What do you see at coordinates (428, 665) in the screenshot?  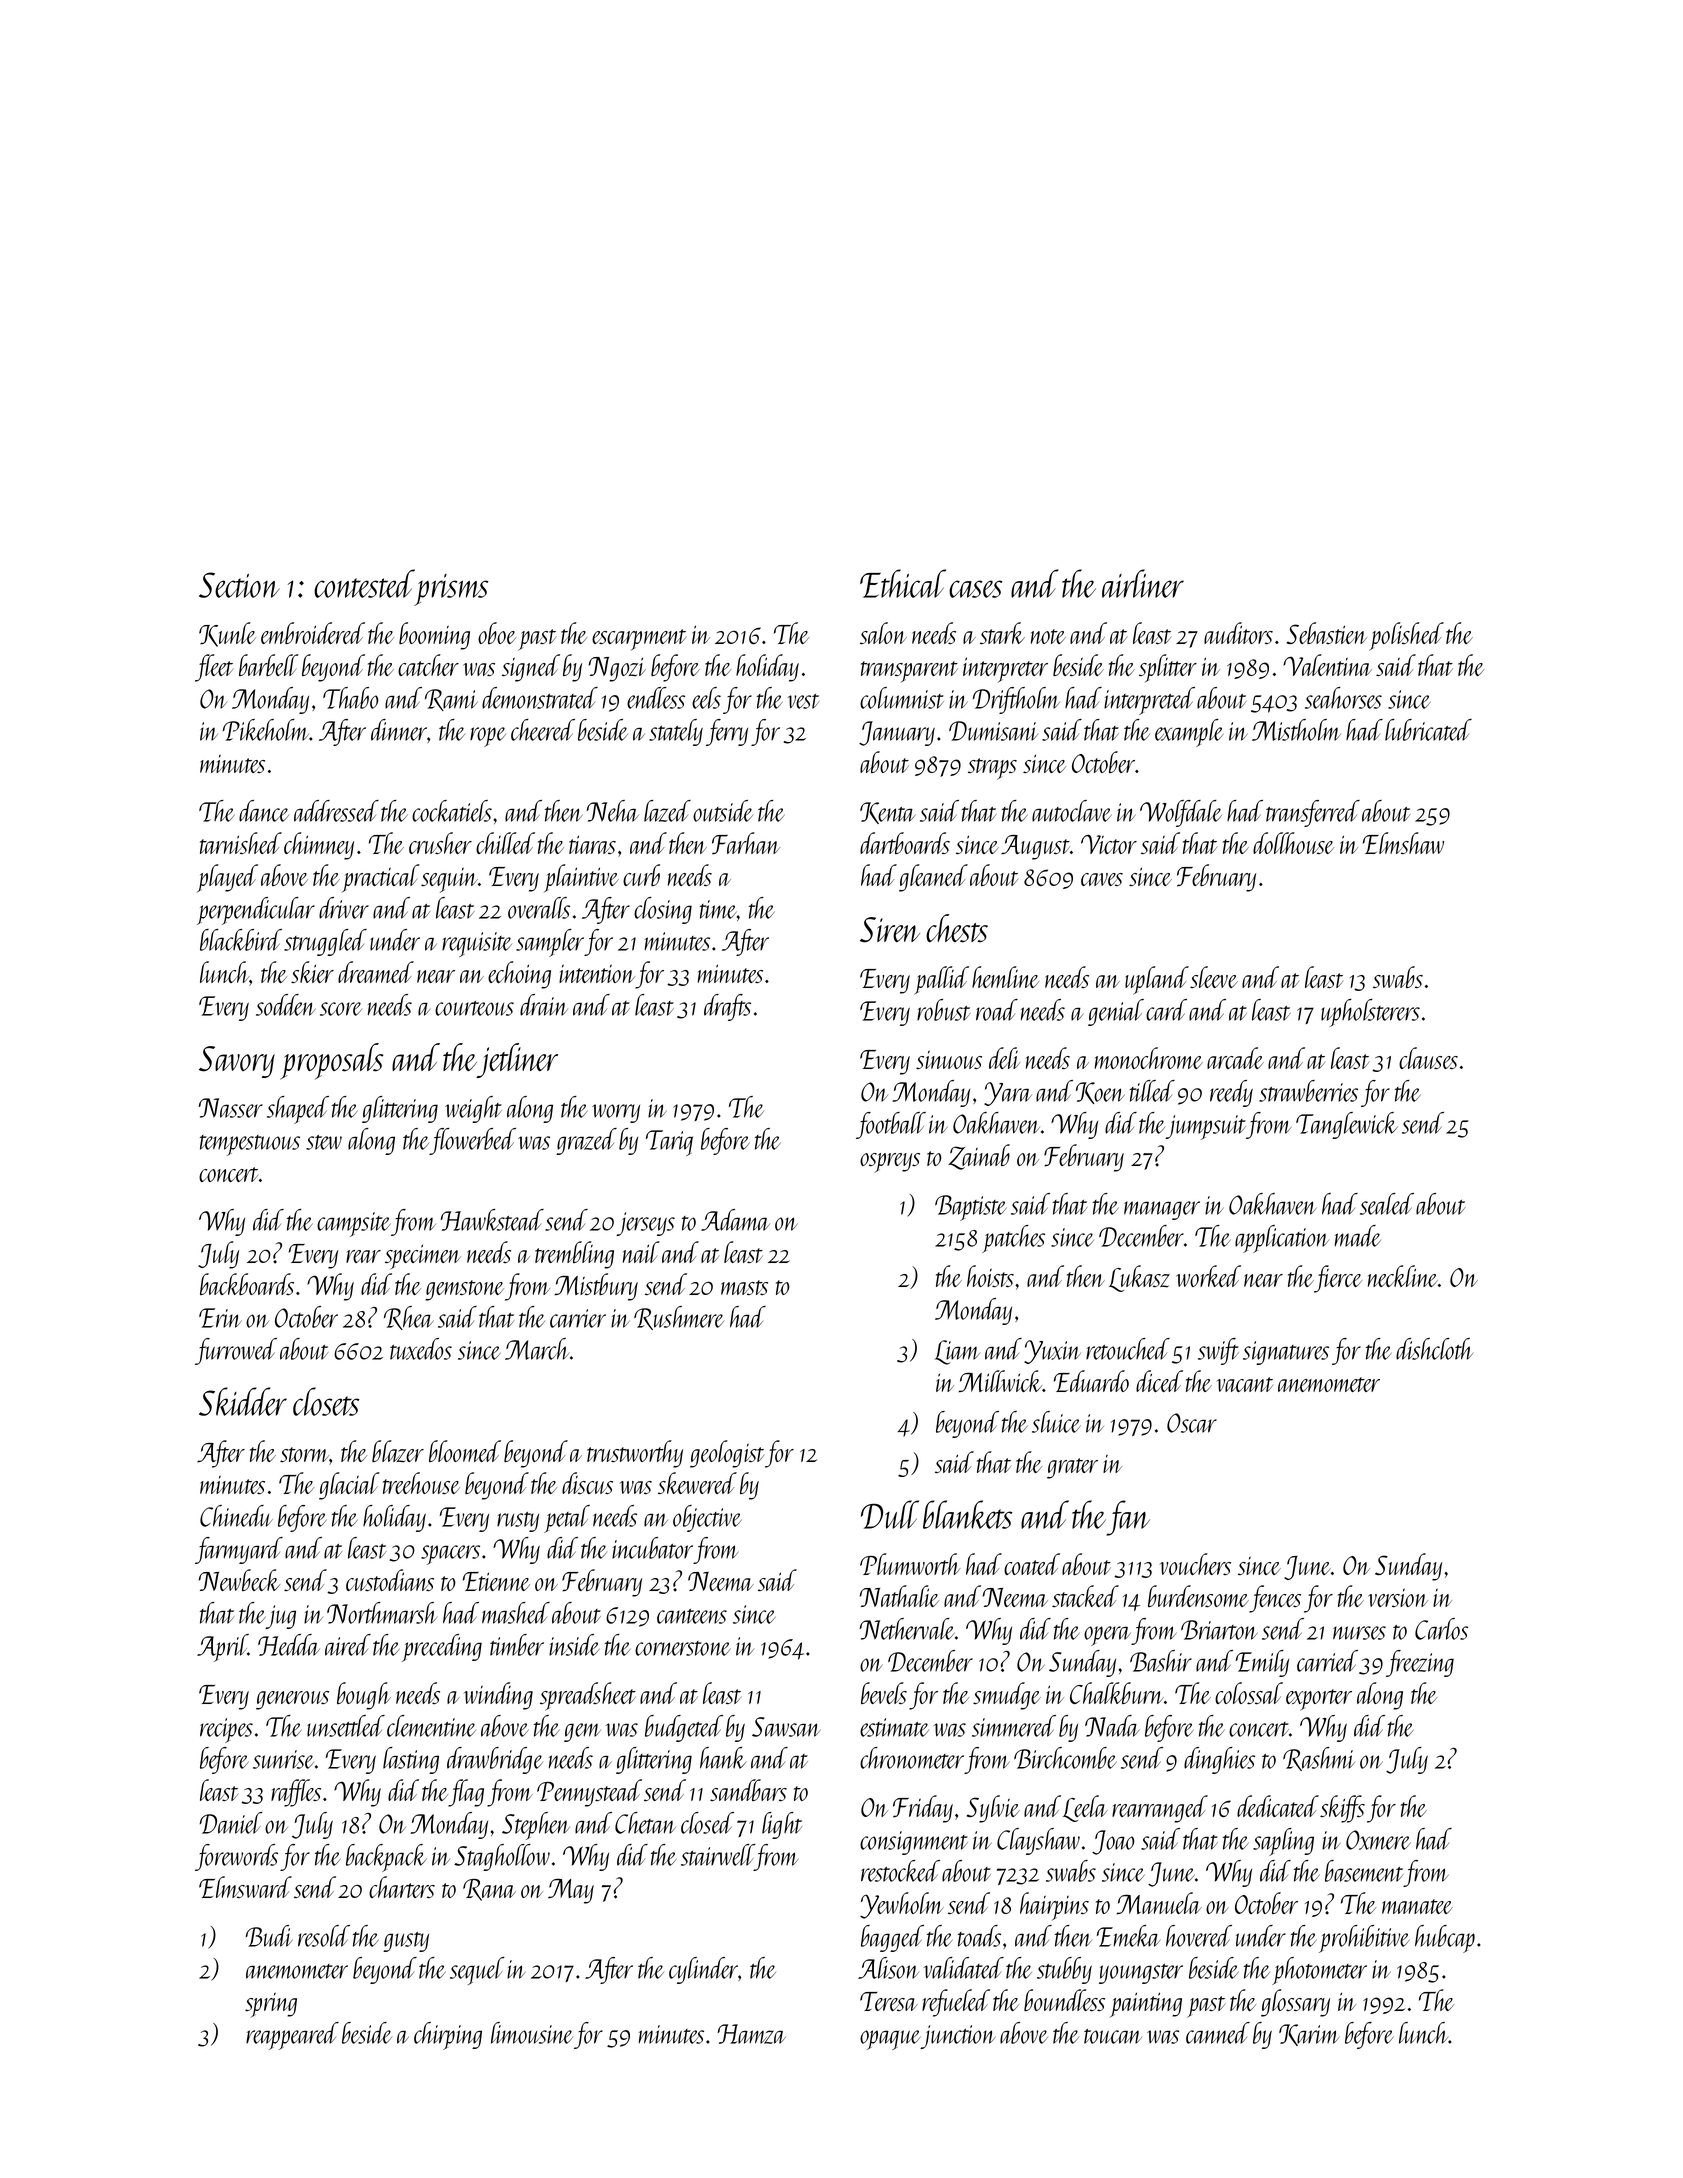 I see `catcher` at bounding box center [428, 665].
